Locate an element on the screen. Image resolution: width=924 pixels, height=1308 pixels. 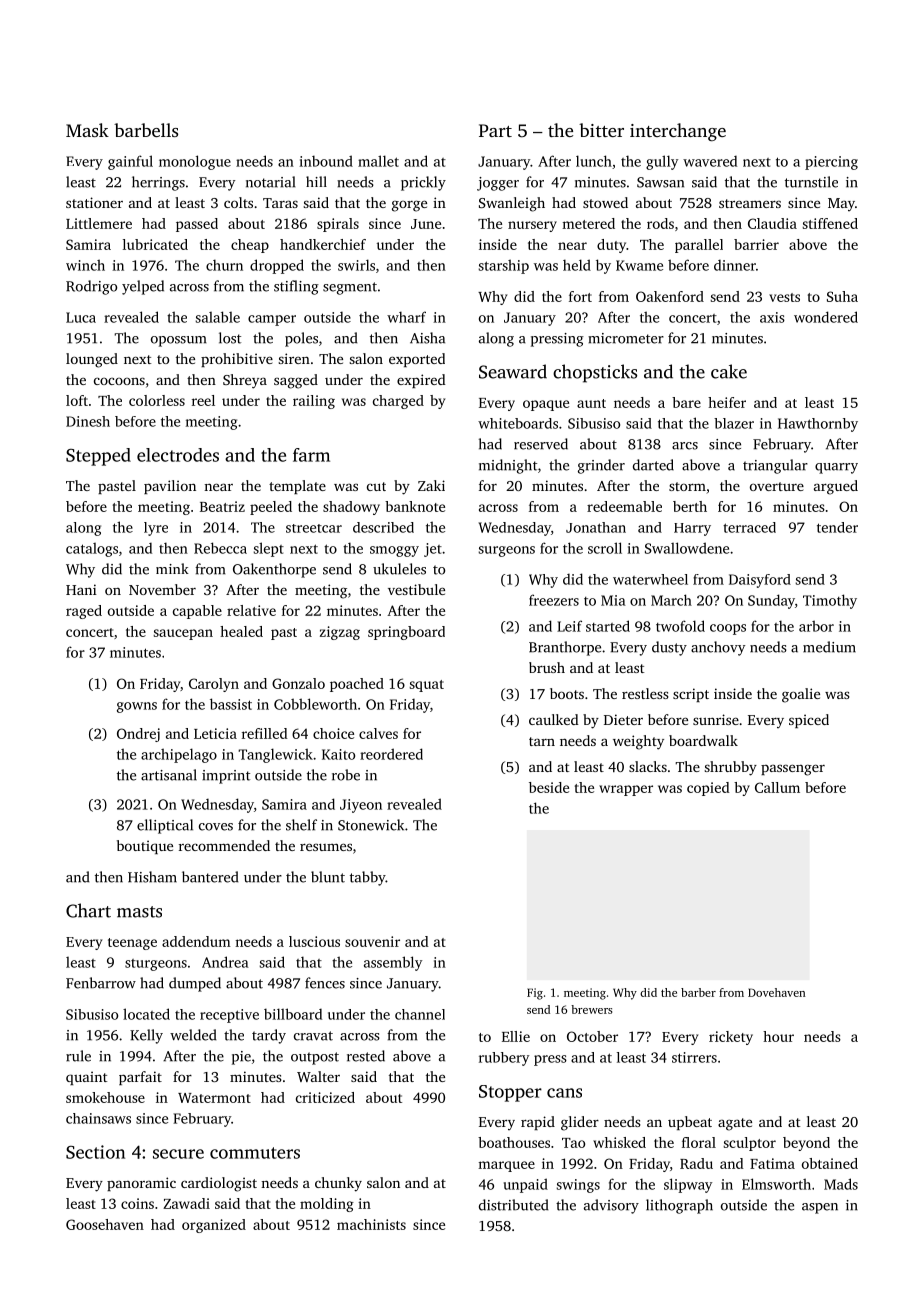
Mask is located at coordinates (87, 130).
